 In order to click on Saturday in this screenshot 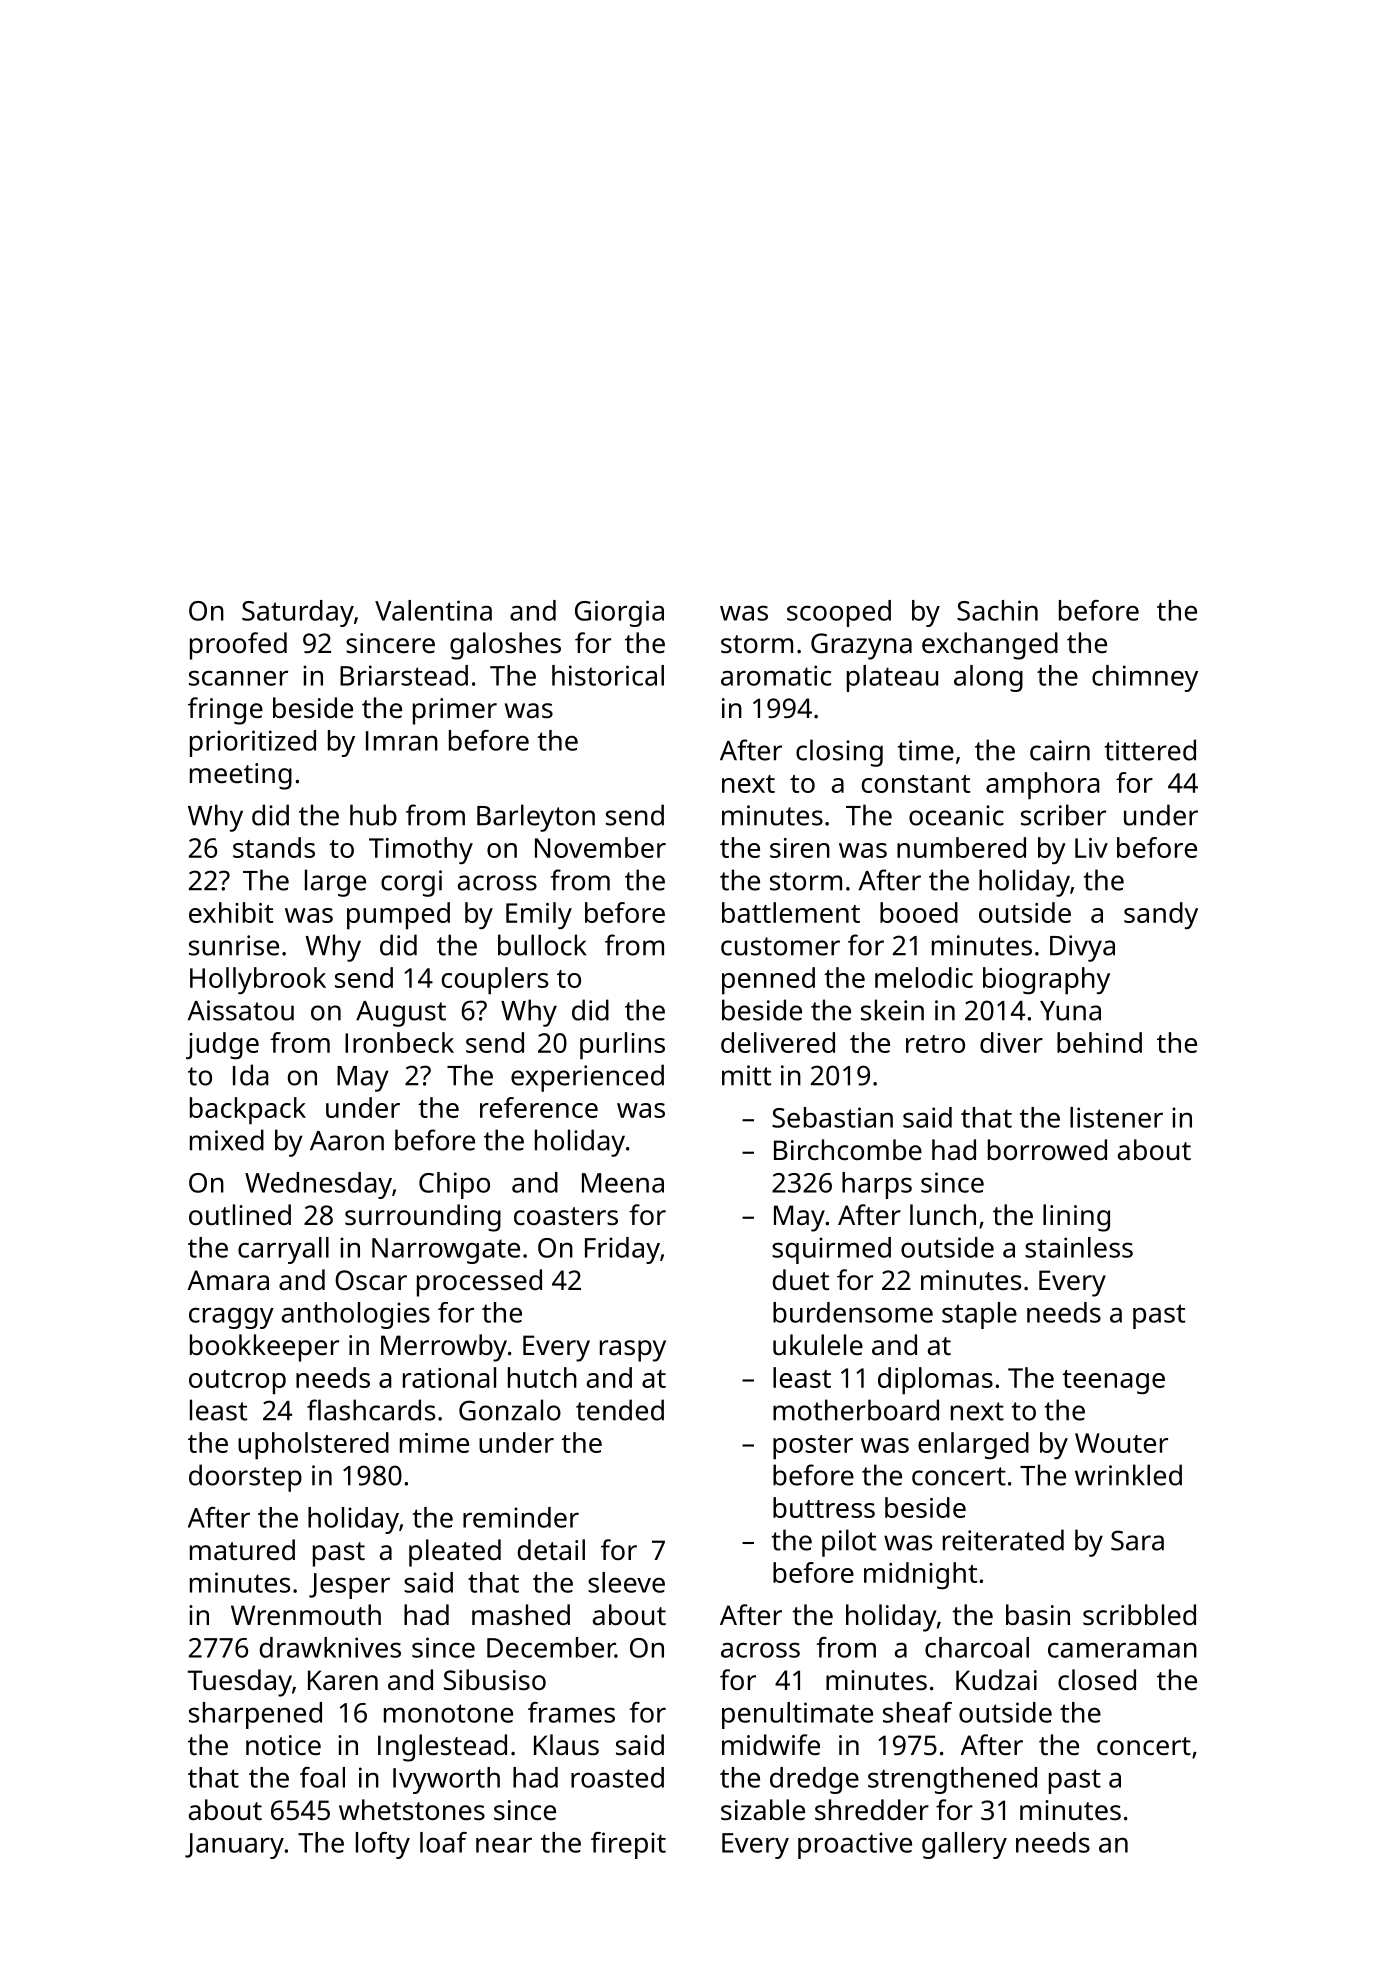, I will do `click(298, 613)`.
